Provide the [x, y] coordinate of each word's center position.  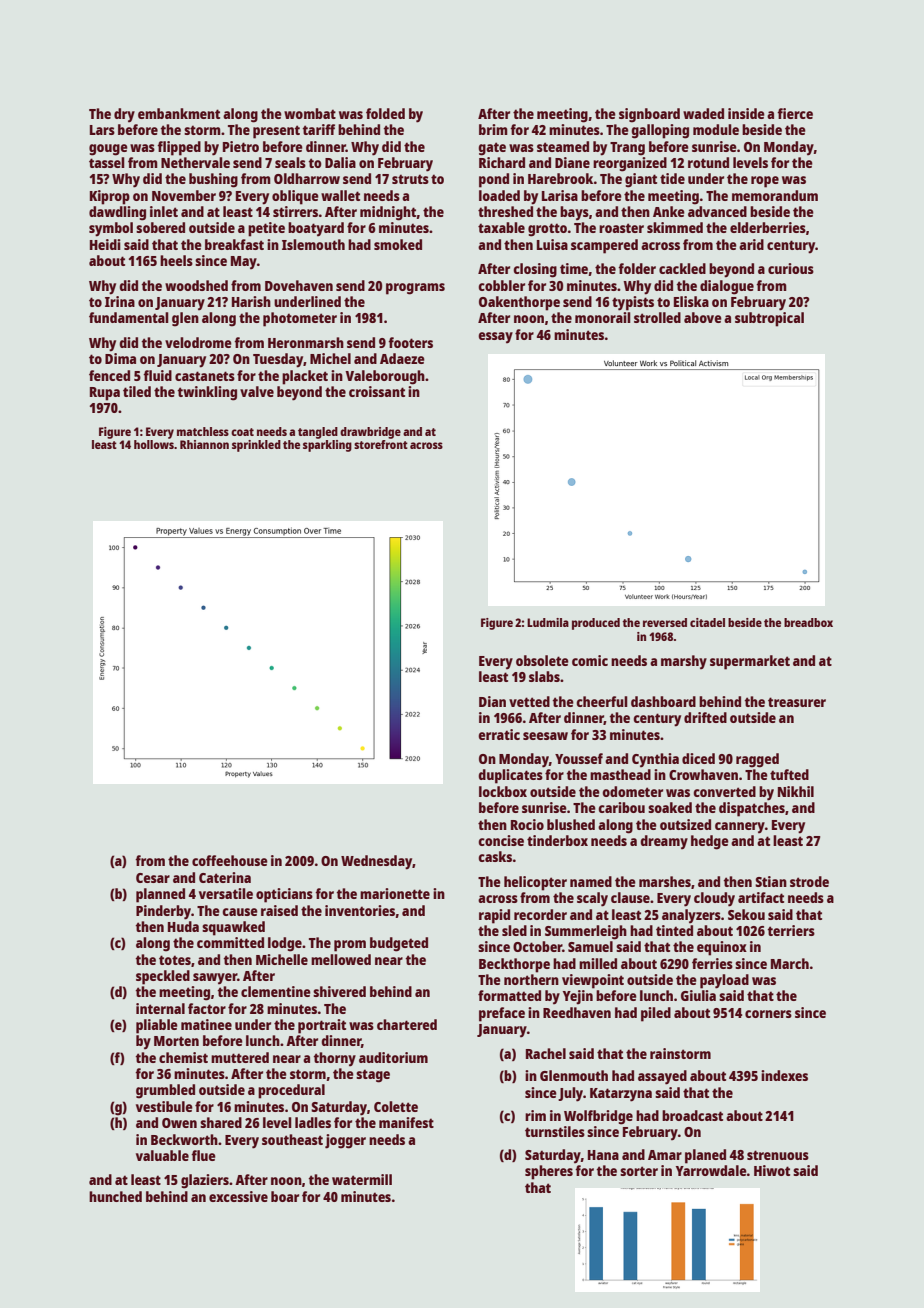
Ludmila [548, 622]
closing [535, 270]
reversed [665, 622]
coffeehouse [230, 860]
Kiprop [110, 197]
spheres [549, 1172]
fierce [795, 113]
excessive [238, 1196]
